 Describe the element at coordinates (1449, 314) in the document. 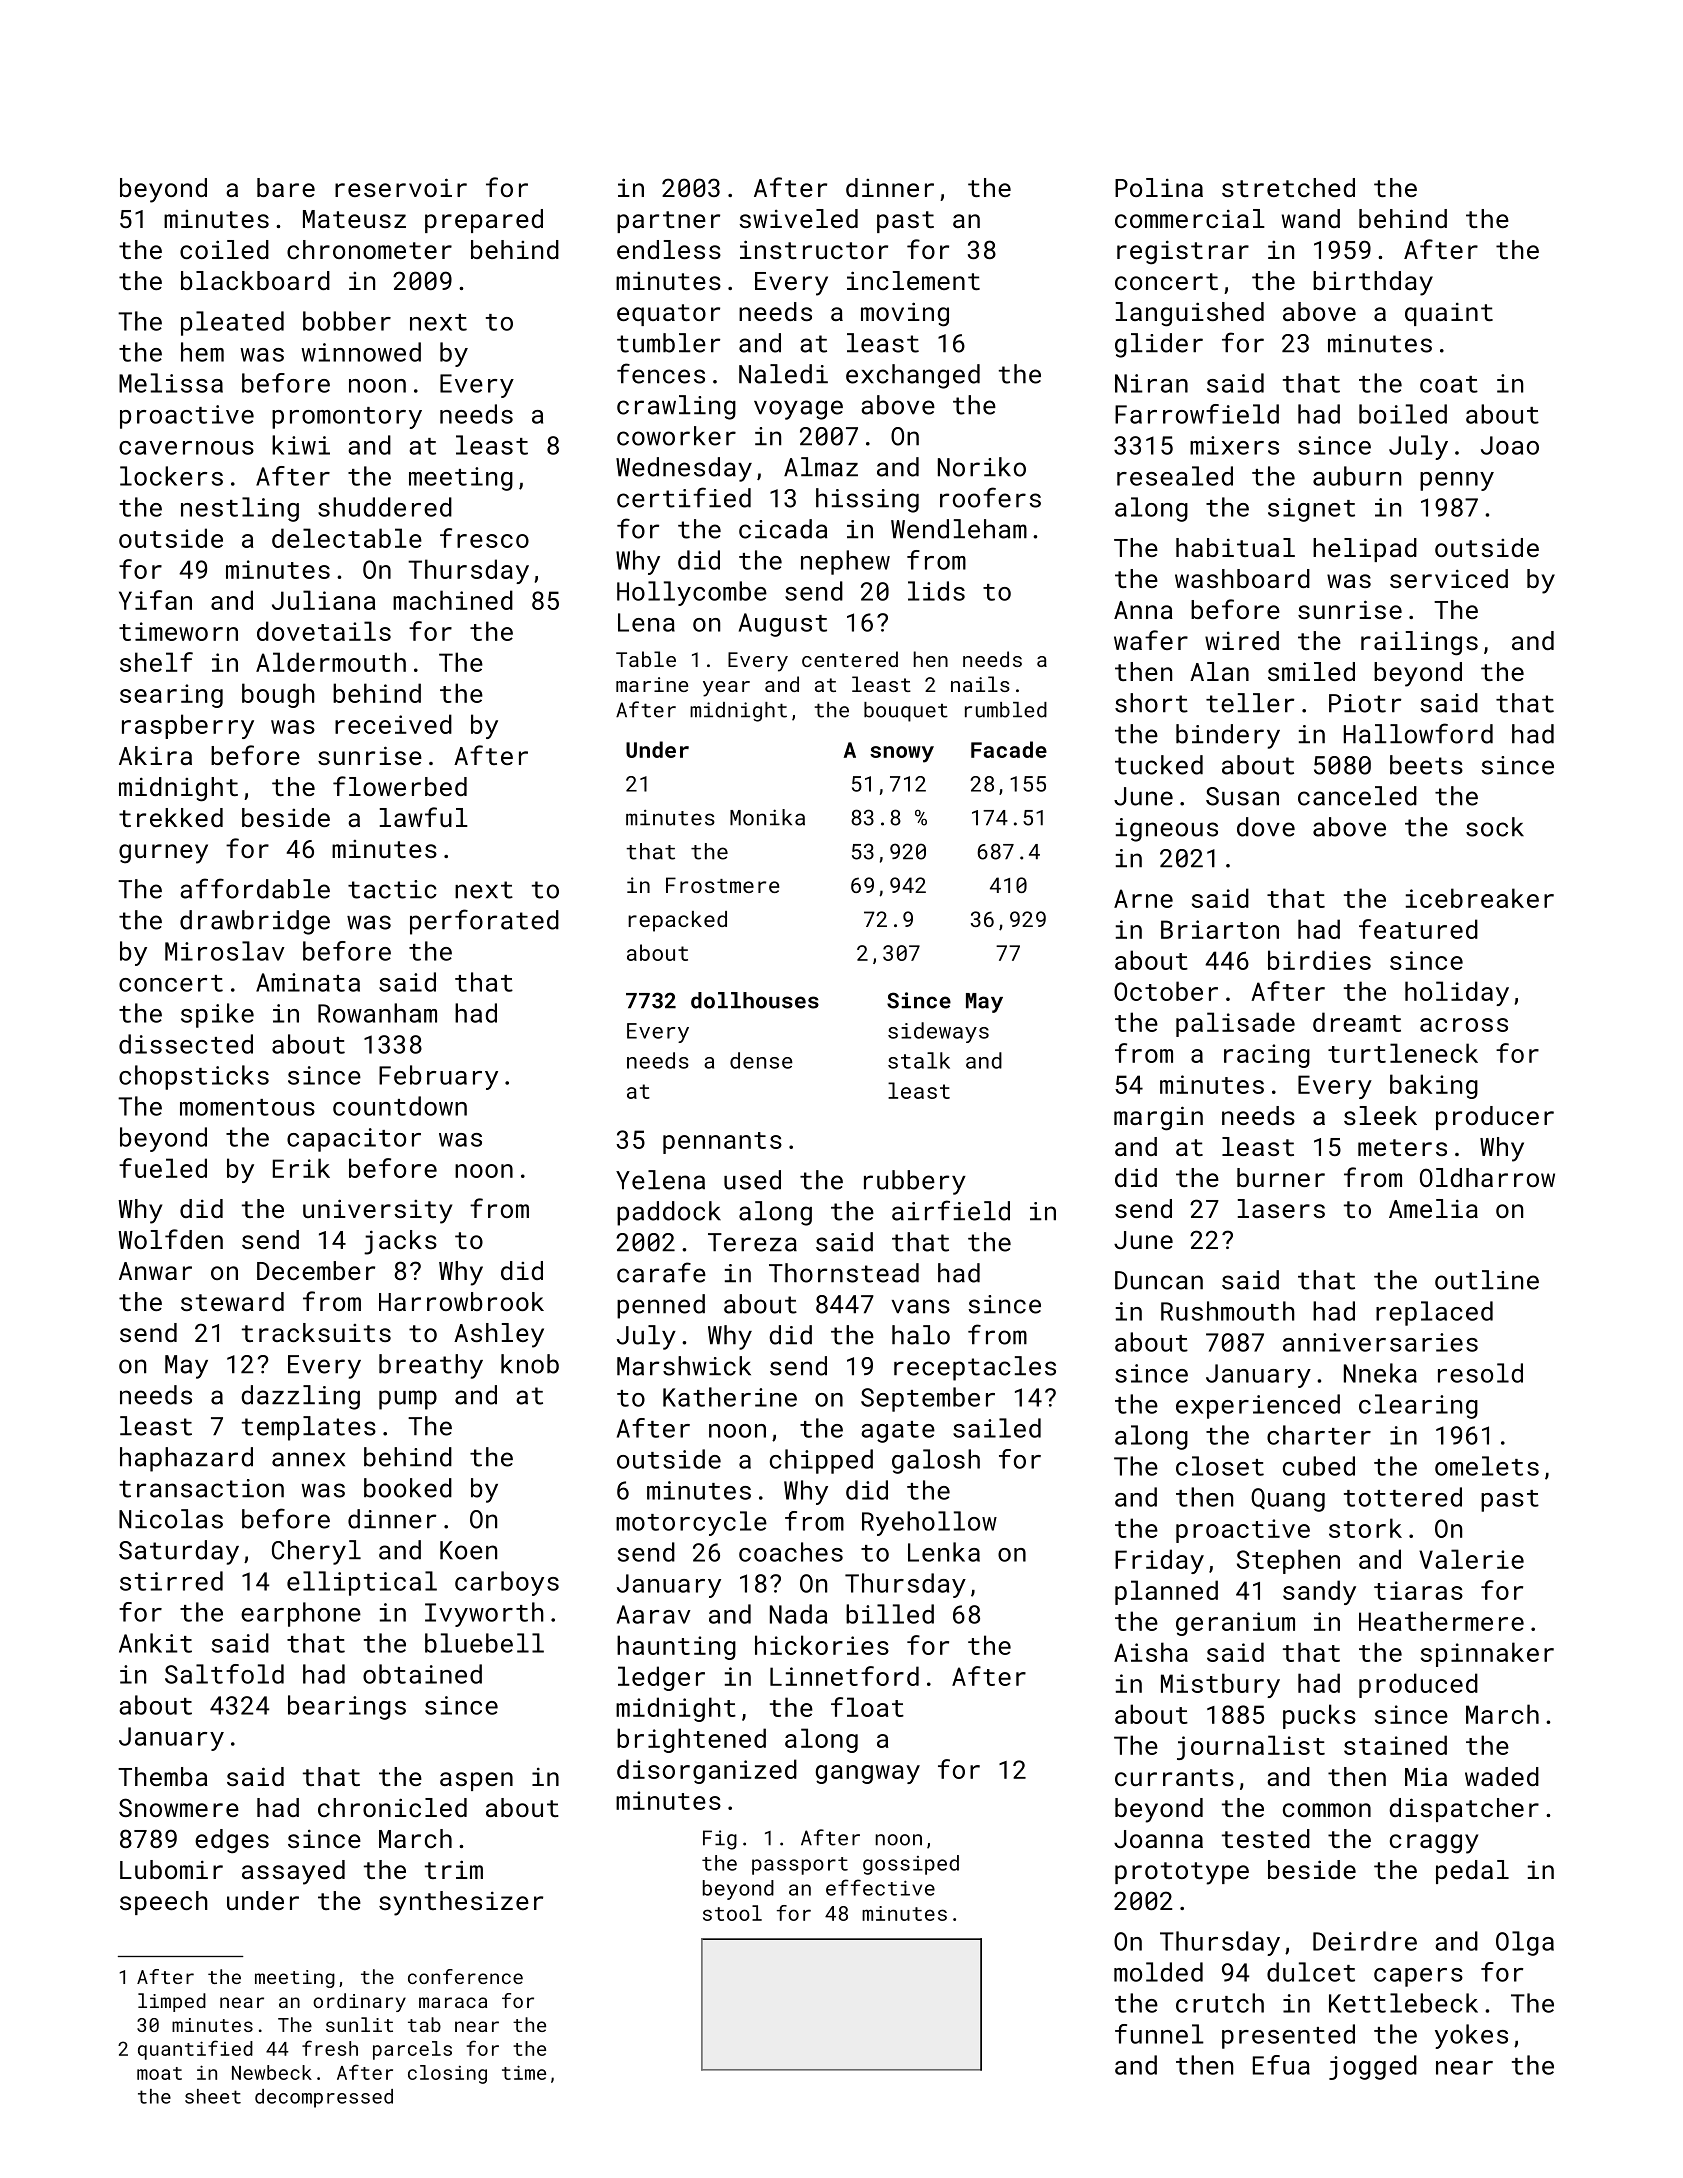

I see `quaint` at that location.
